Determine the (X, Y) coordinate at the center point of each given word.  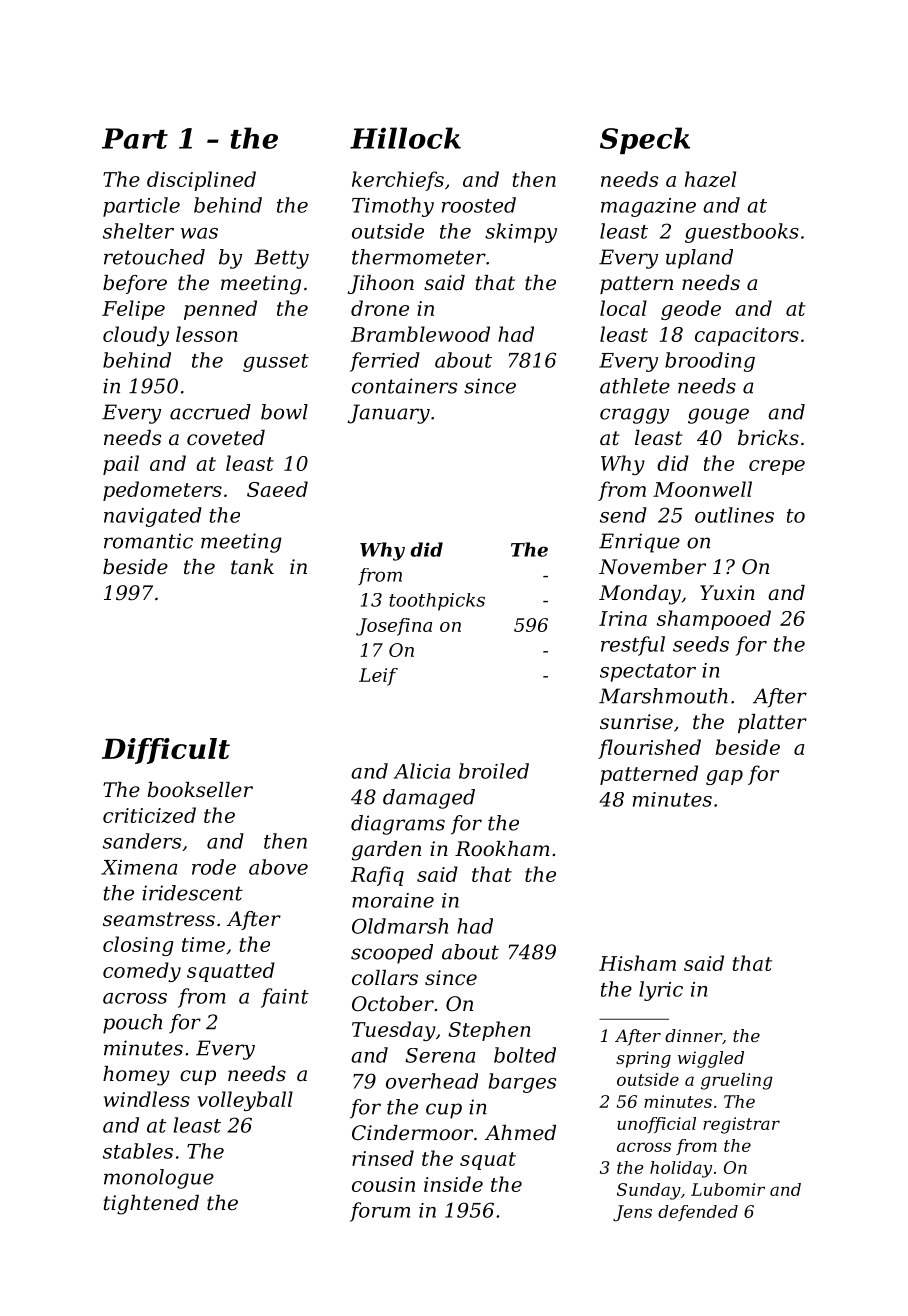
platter (772, 723)
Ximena (139, 867)
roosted (479, 205)
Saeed (277, 489)
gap (724, 777)
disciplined (201, 181)
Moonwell (702, 489)
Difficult (166, 751)
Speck (645, 140)
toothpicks (437, 602)
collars (385, 978)
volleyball (245, 1101)
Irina (623, 618)
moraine (393, 900)
